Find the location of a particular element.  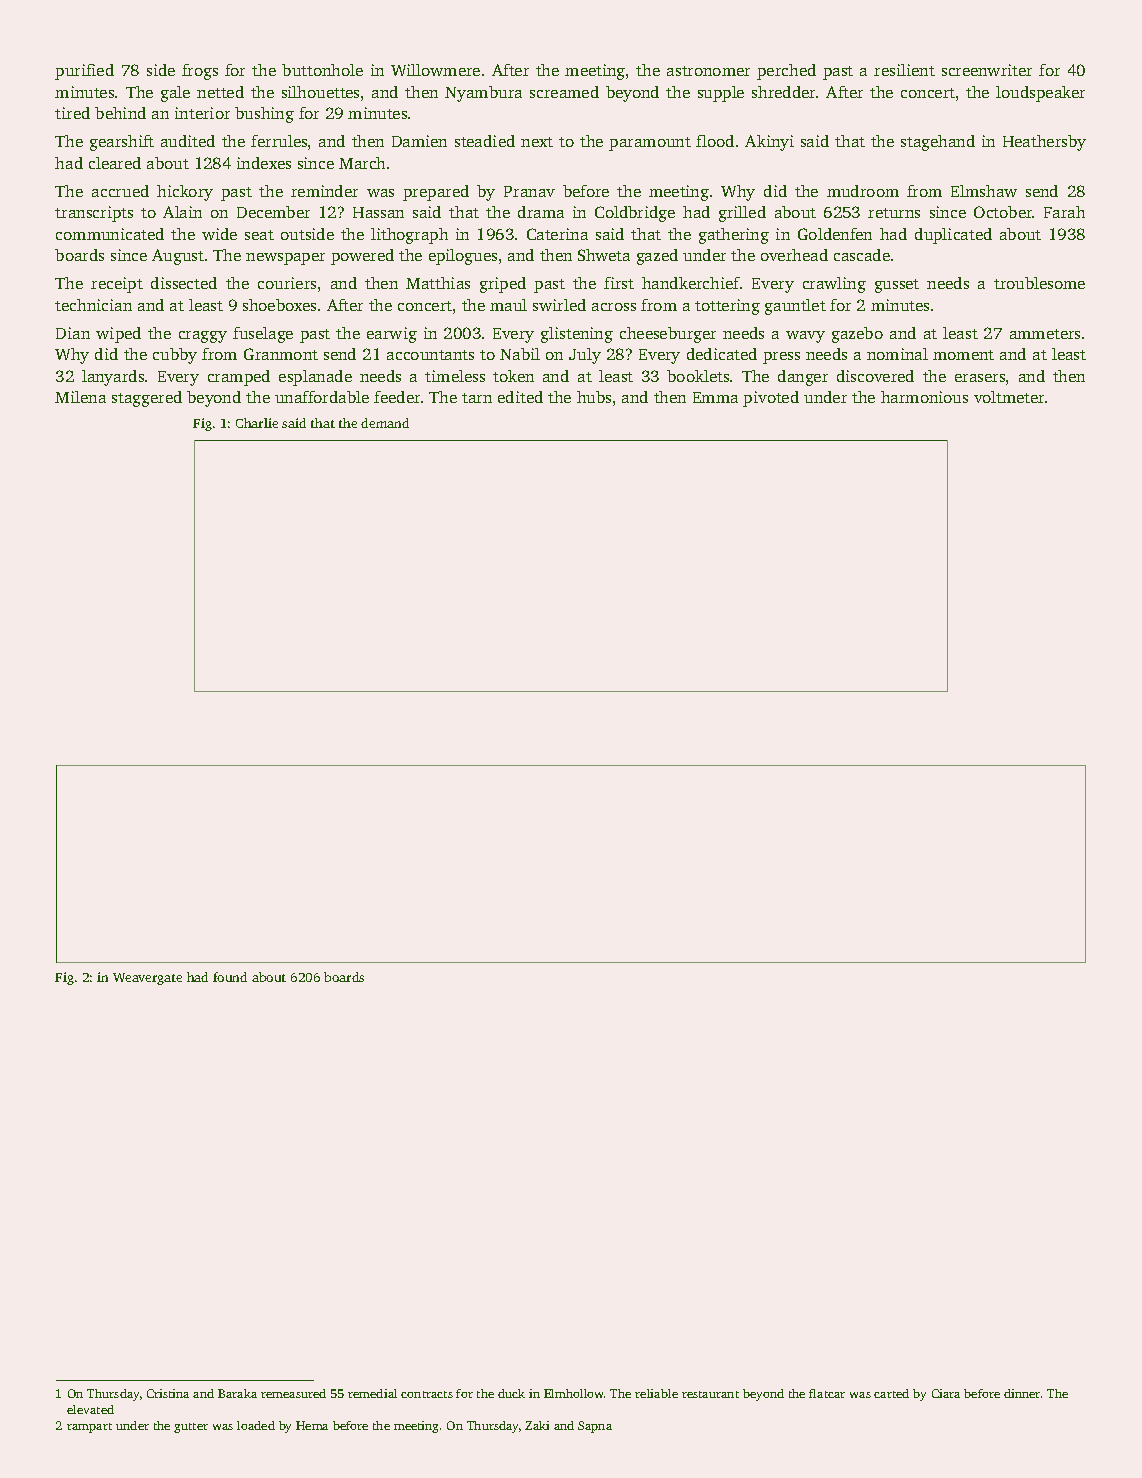

Sapna is located at coordinates (595, 1427).
